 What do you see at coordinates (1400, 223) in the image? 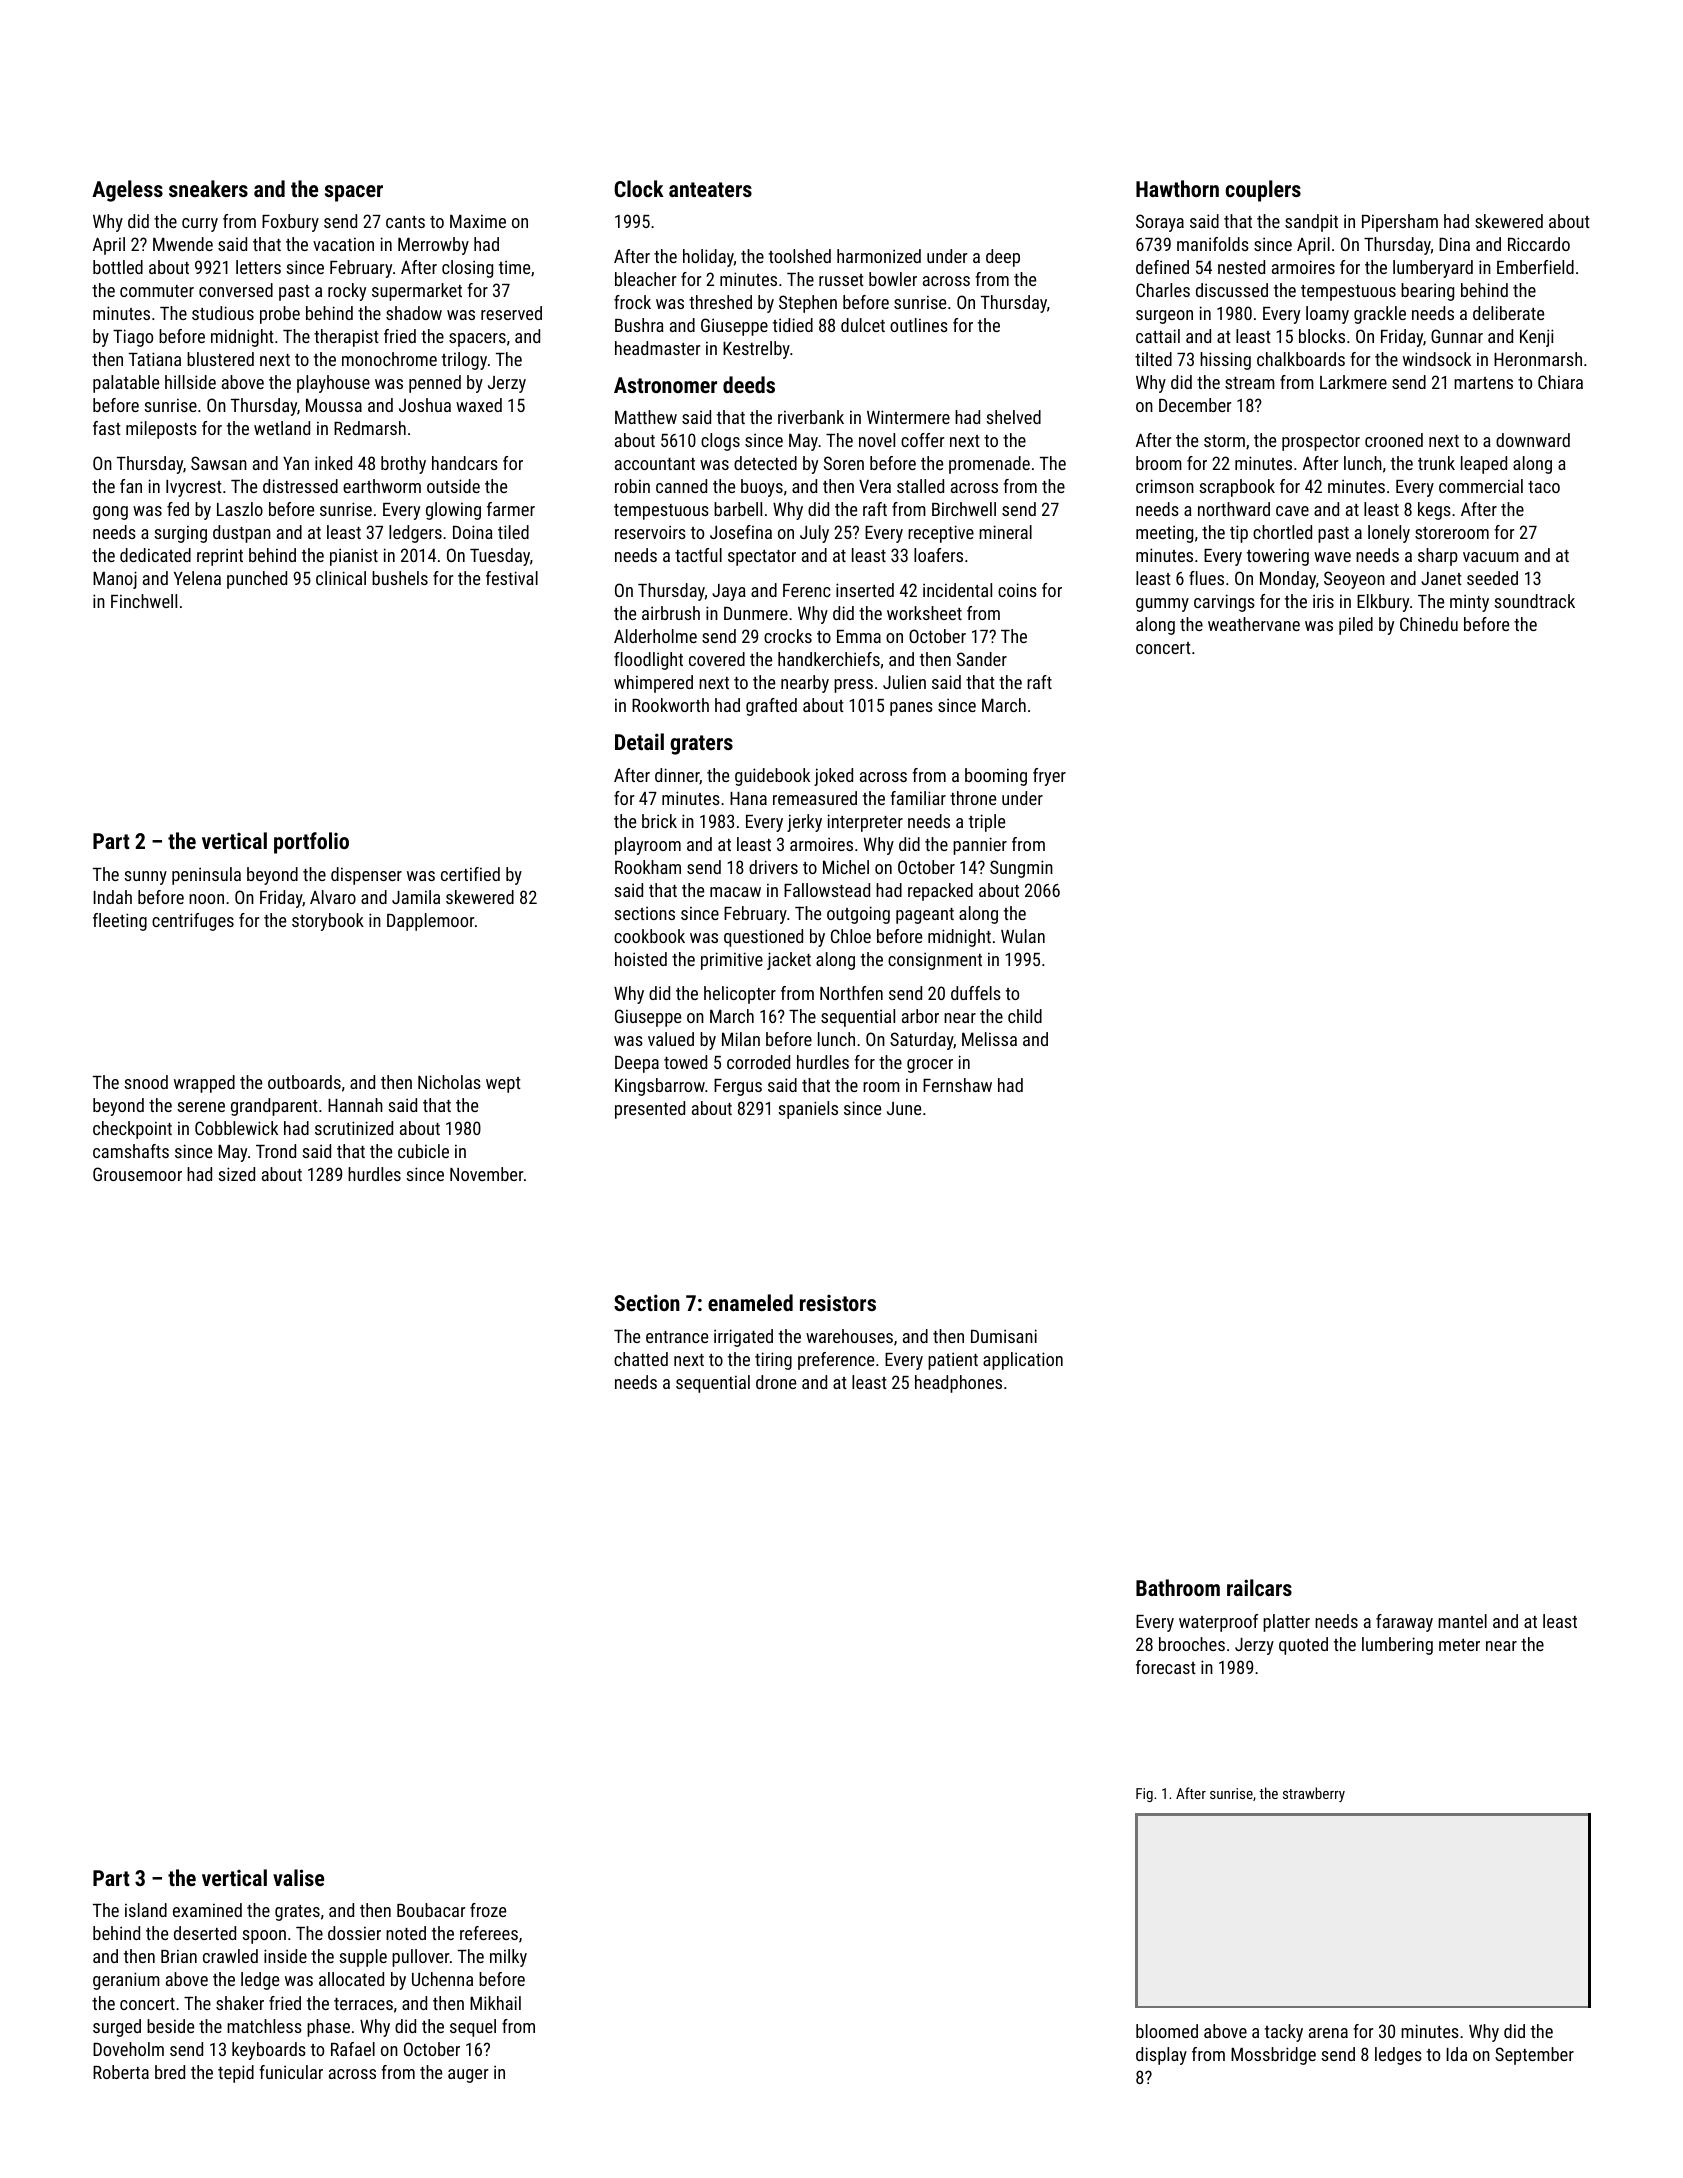
I see `Pipersham` at bounding box center [1400, 223].
